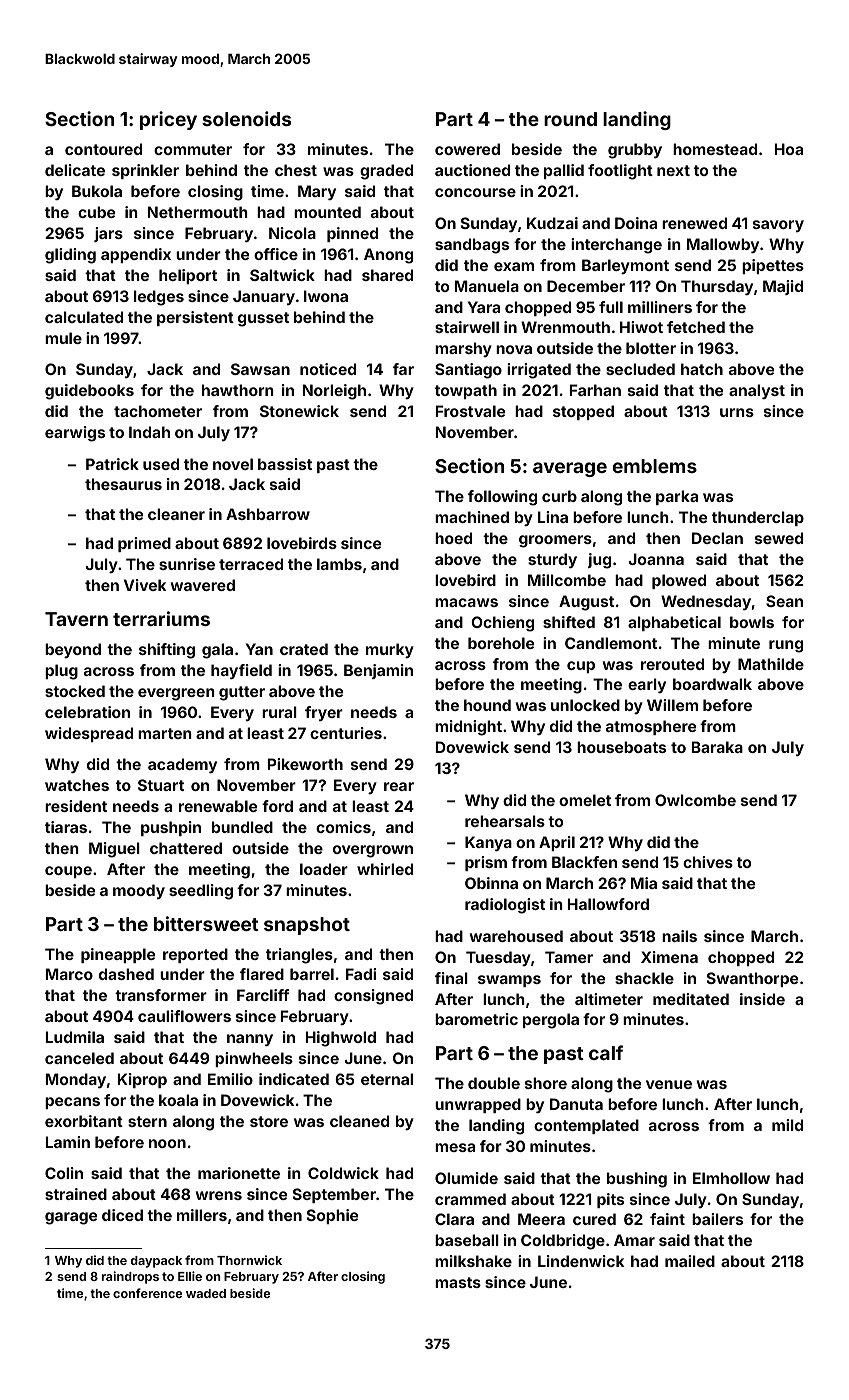  I want to click on concourse, so click(475, 192).
